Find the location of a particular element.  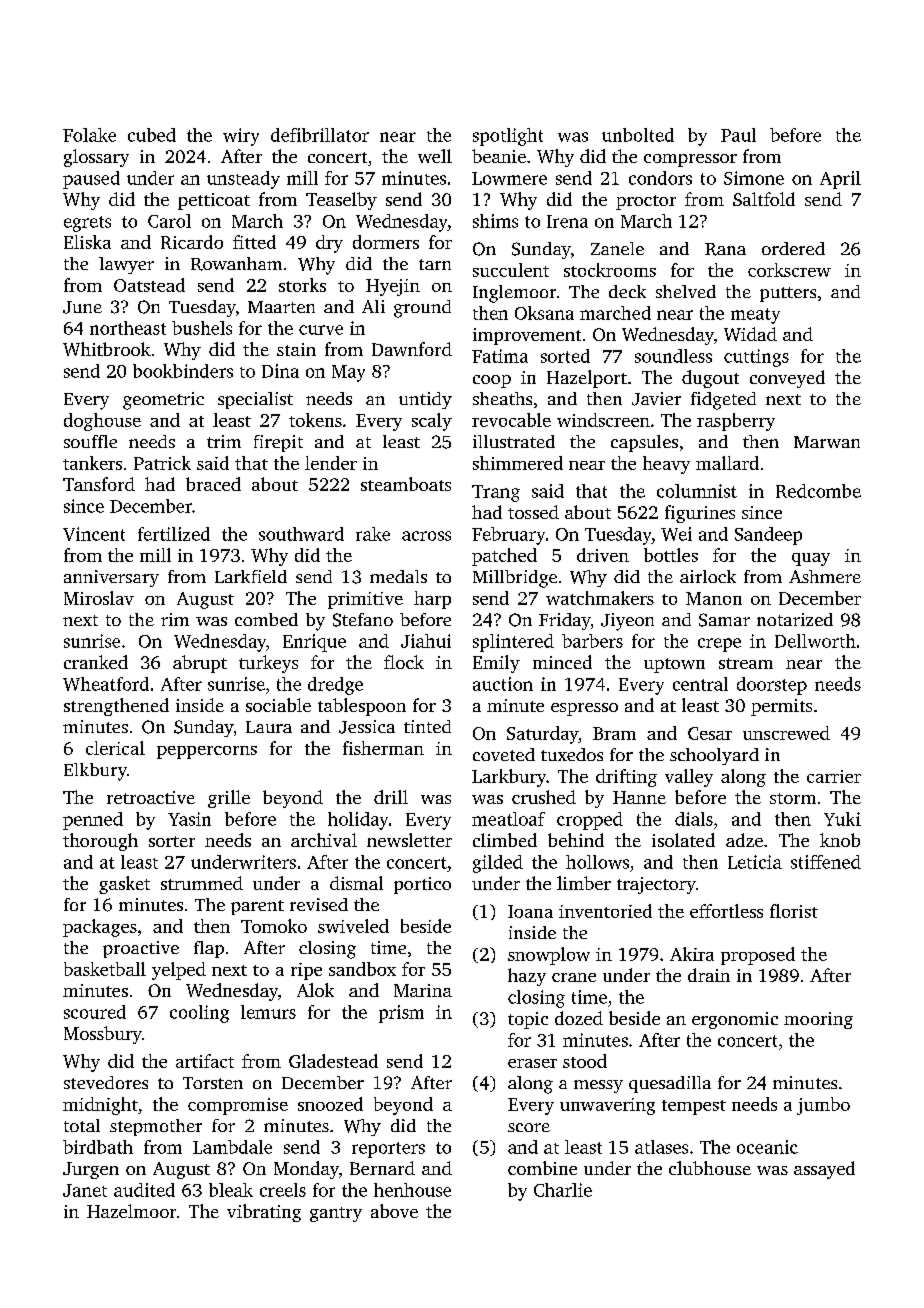

meaty is located at coordinates (755, 316).
